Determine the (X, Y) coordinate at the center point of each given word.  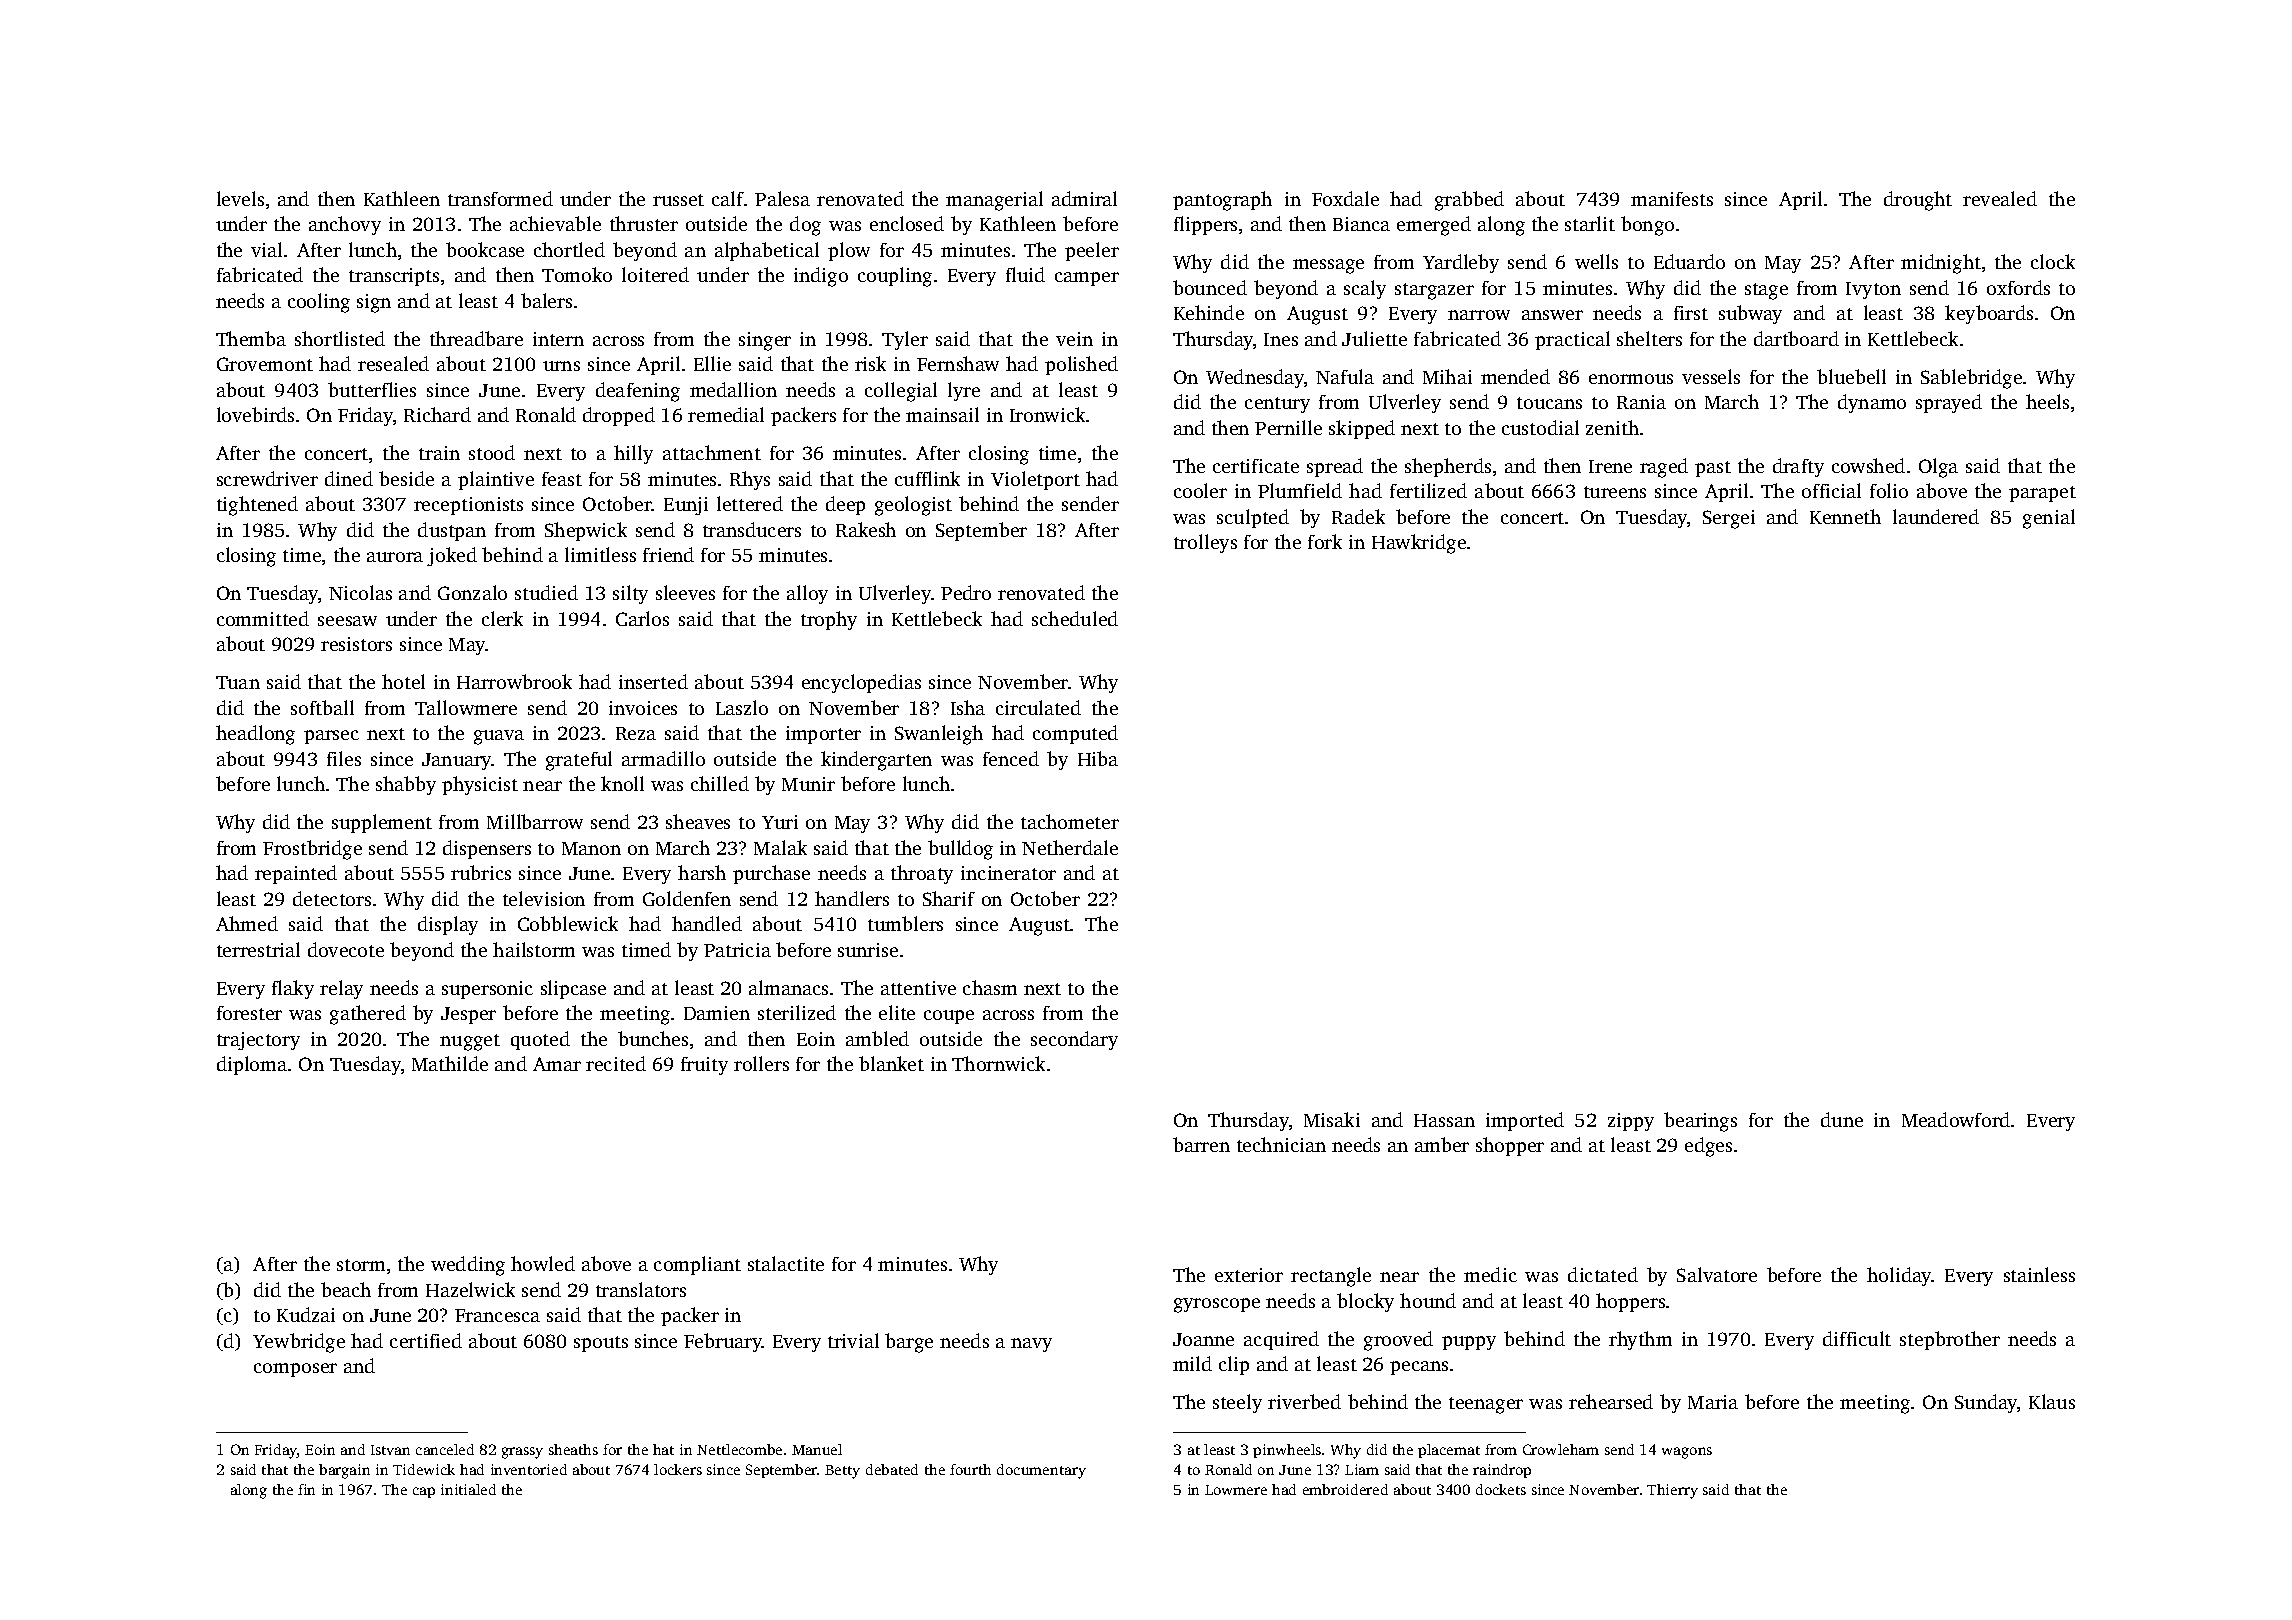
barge (909, 1343)
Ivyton (1873, 290)
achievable (555, 223)
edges (1708, 1147)
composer (295, 1370)
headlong (255, 735)
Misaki (1332, 1119)
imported (1525, 1121)
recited (616, 1063)
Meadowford (1956, 1119)
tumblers (905, 923)
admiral (1084, 198)
